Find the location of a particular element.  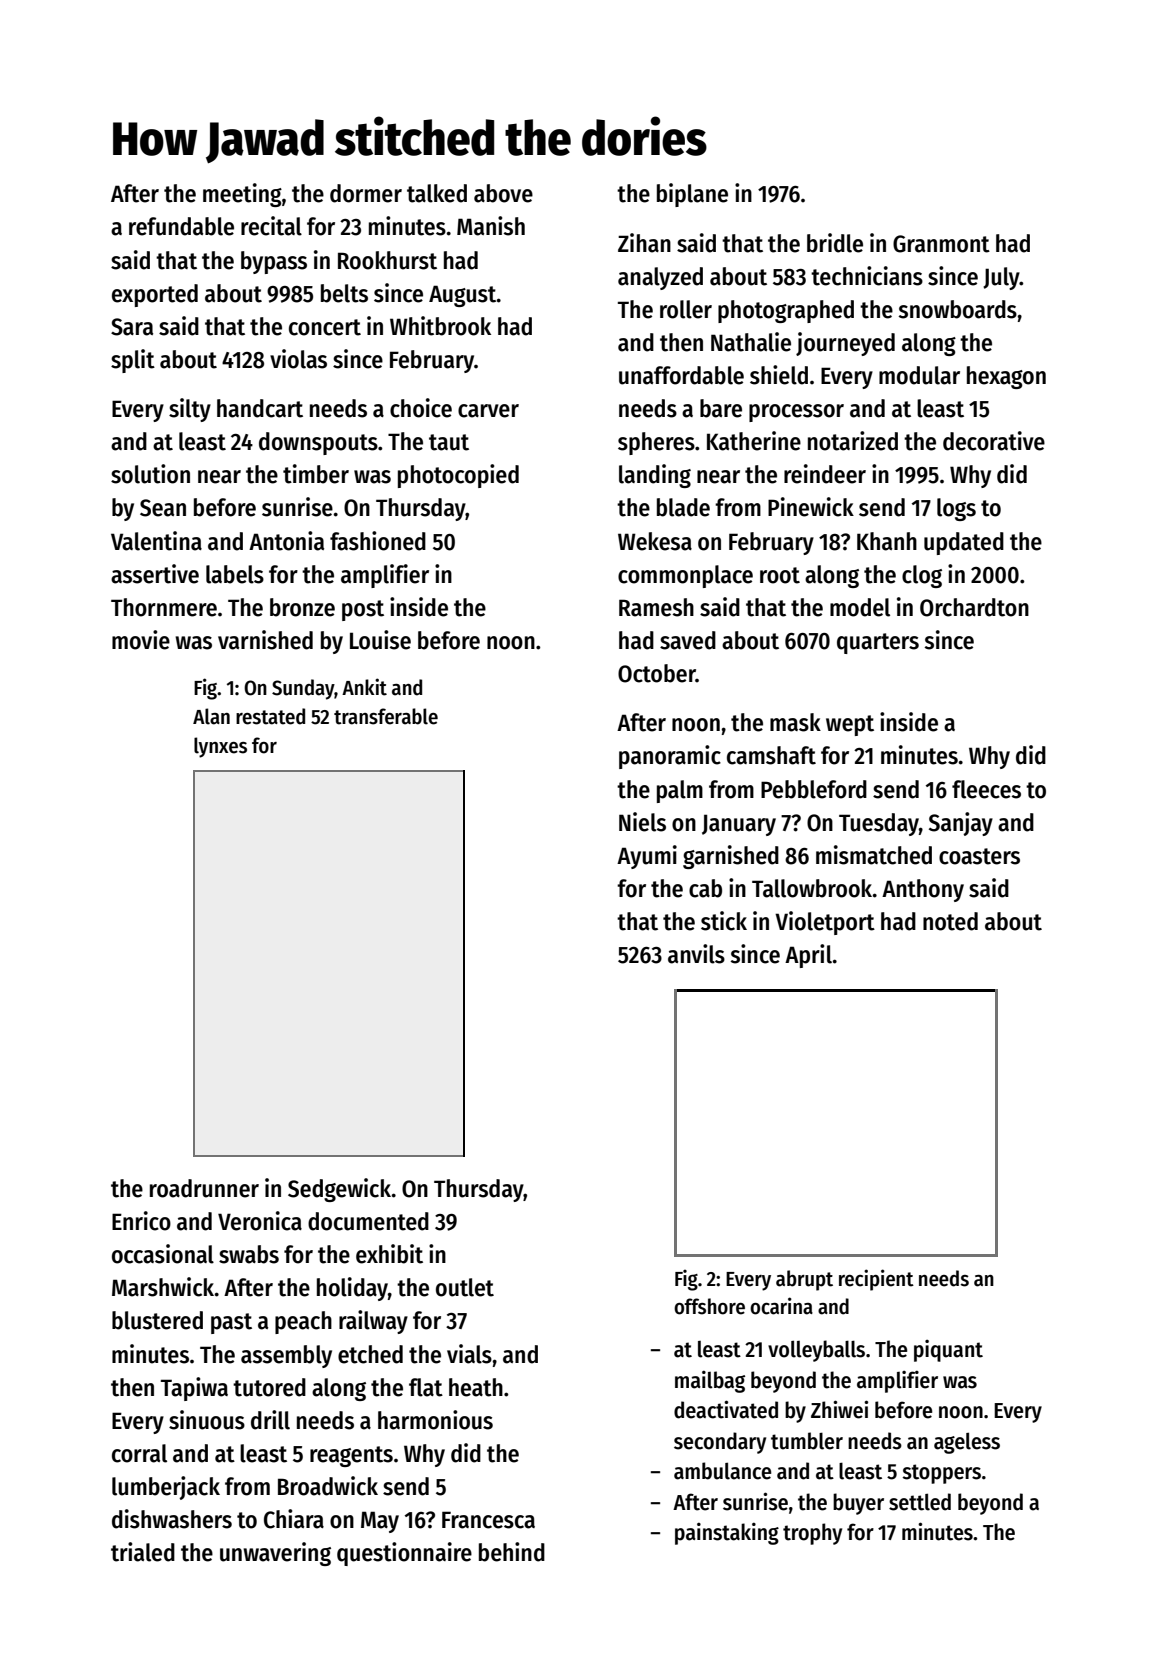

Broadwick is located at coordinates (328, 1486).
